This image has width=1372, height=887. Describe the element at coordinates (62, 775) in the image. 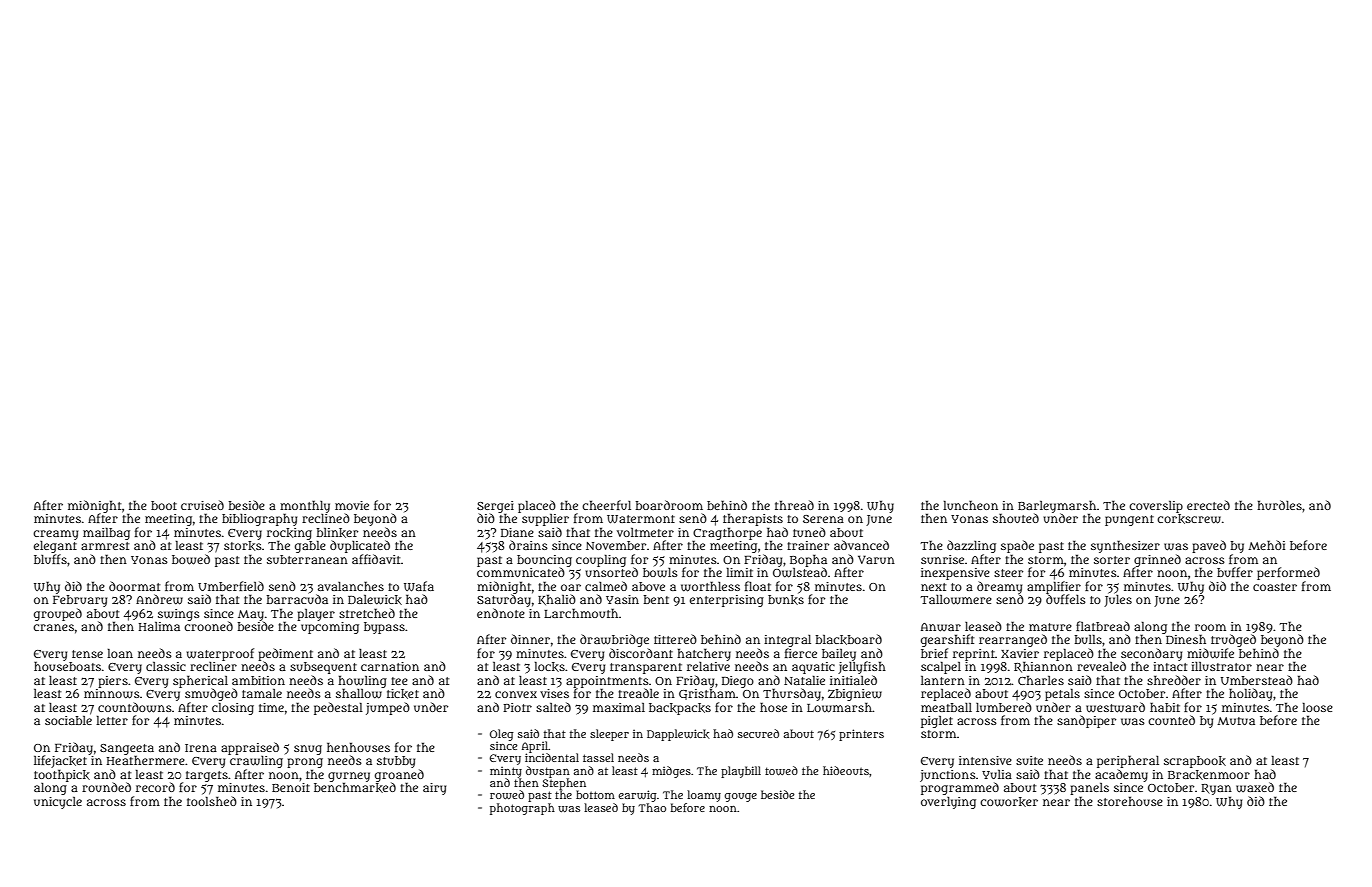

I see `toothpick` at that location.
